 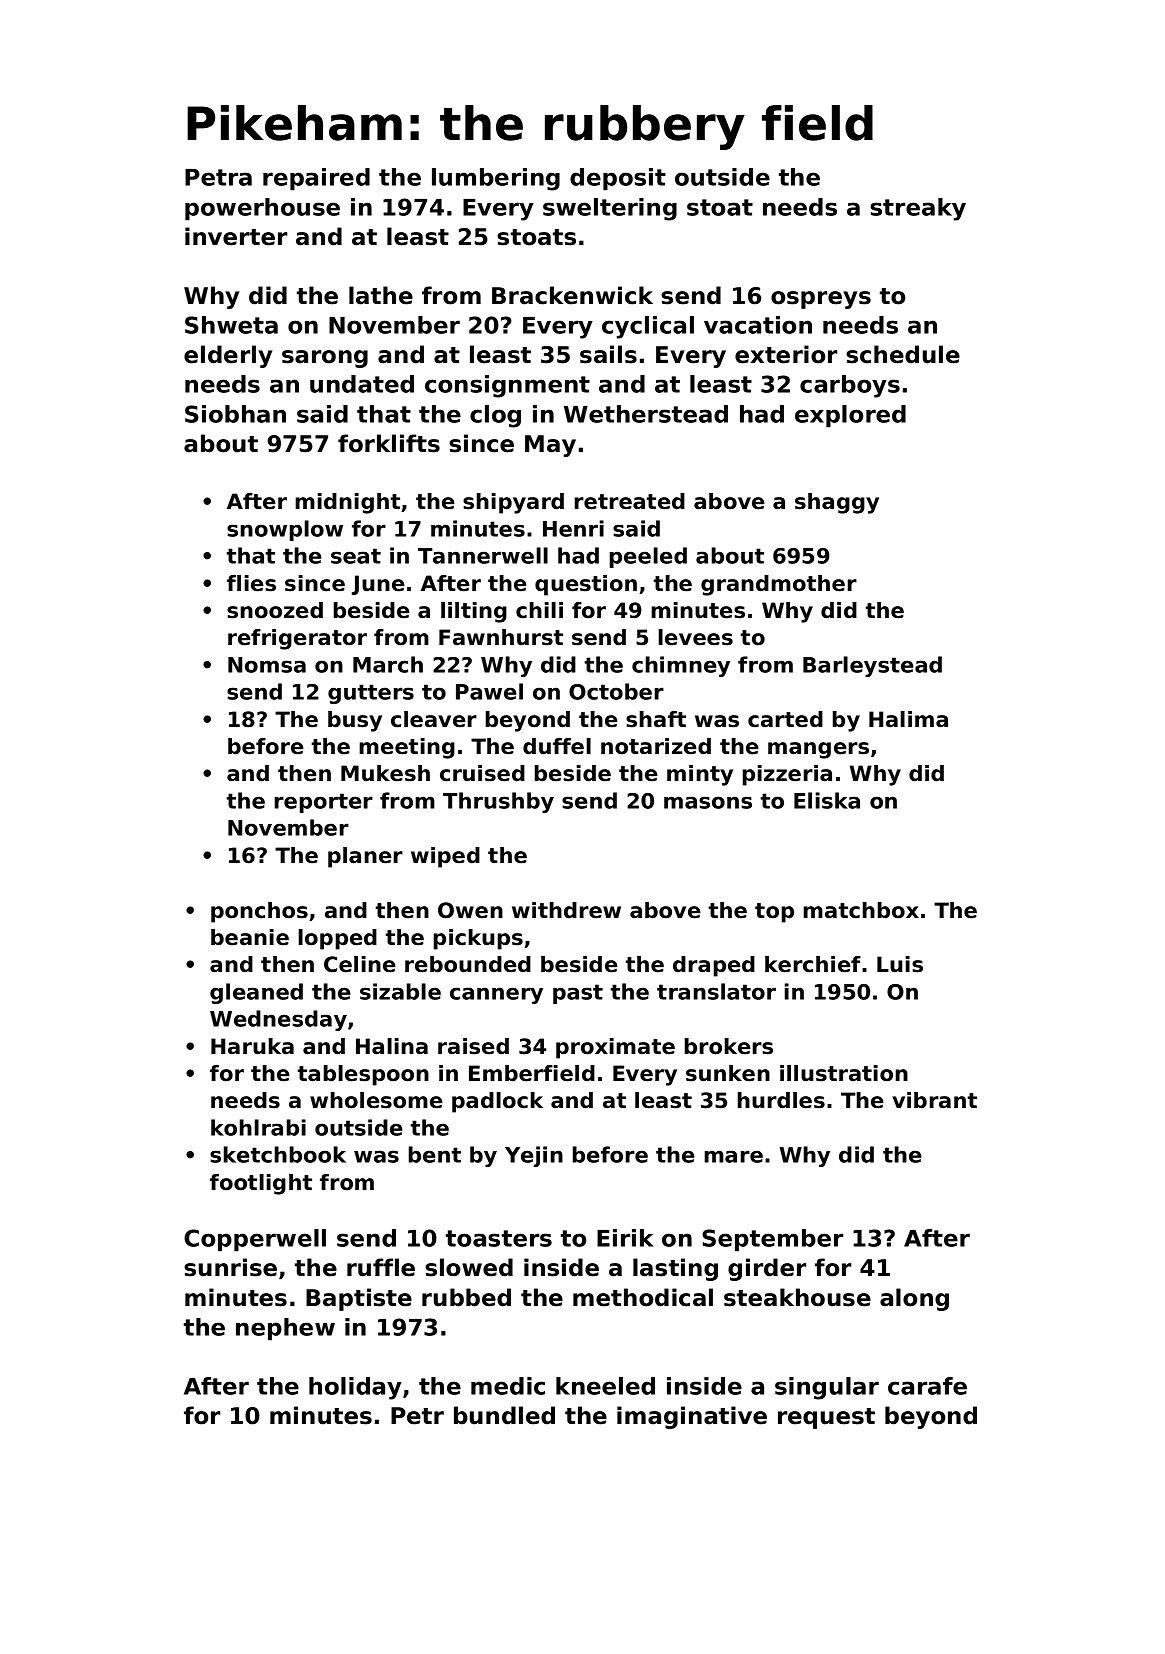 I want to click on kneeled, so click(x=605, y=1386).
